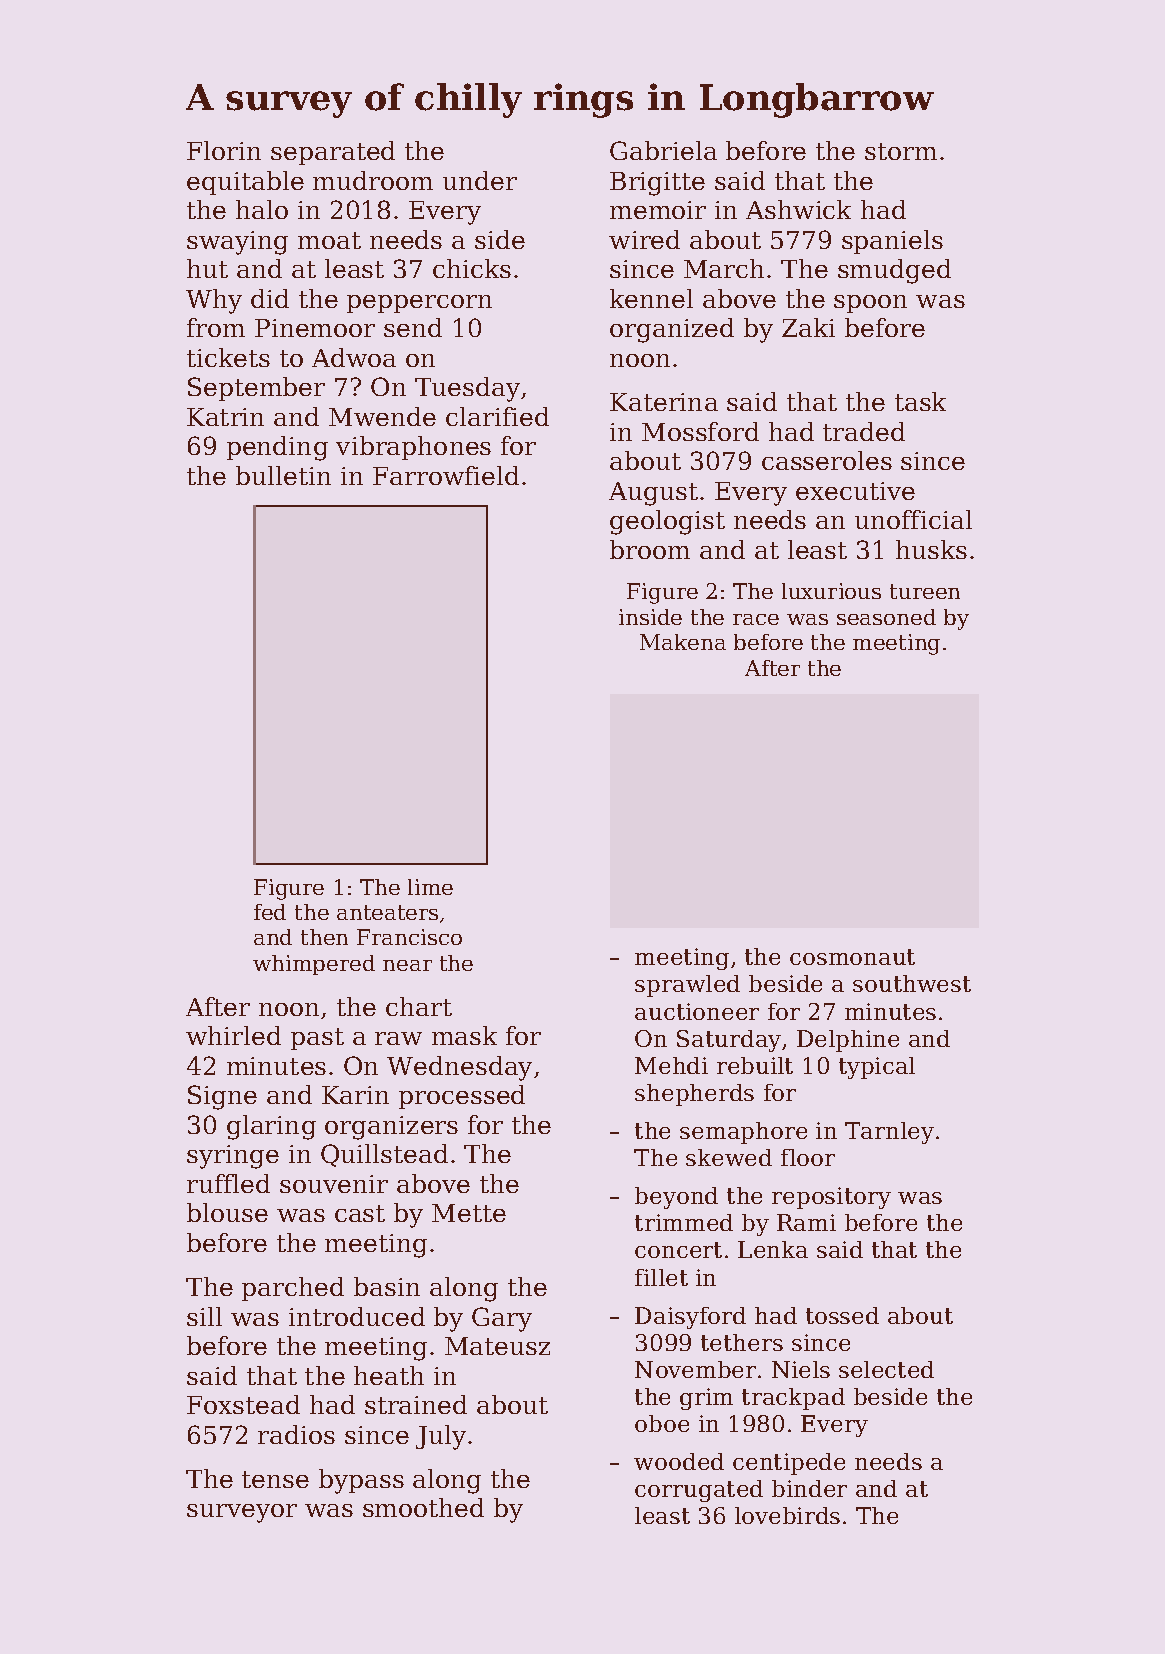 The width and height of the document is (1165, 1654). Describe the element at coordinates (683, 642) in the document. I see `Makena` at that location.
